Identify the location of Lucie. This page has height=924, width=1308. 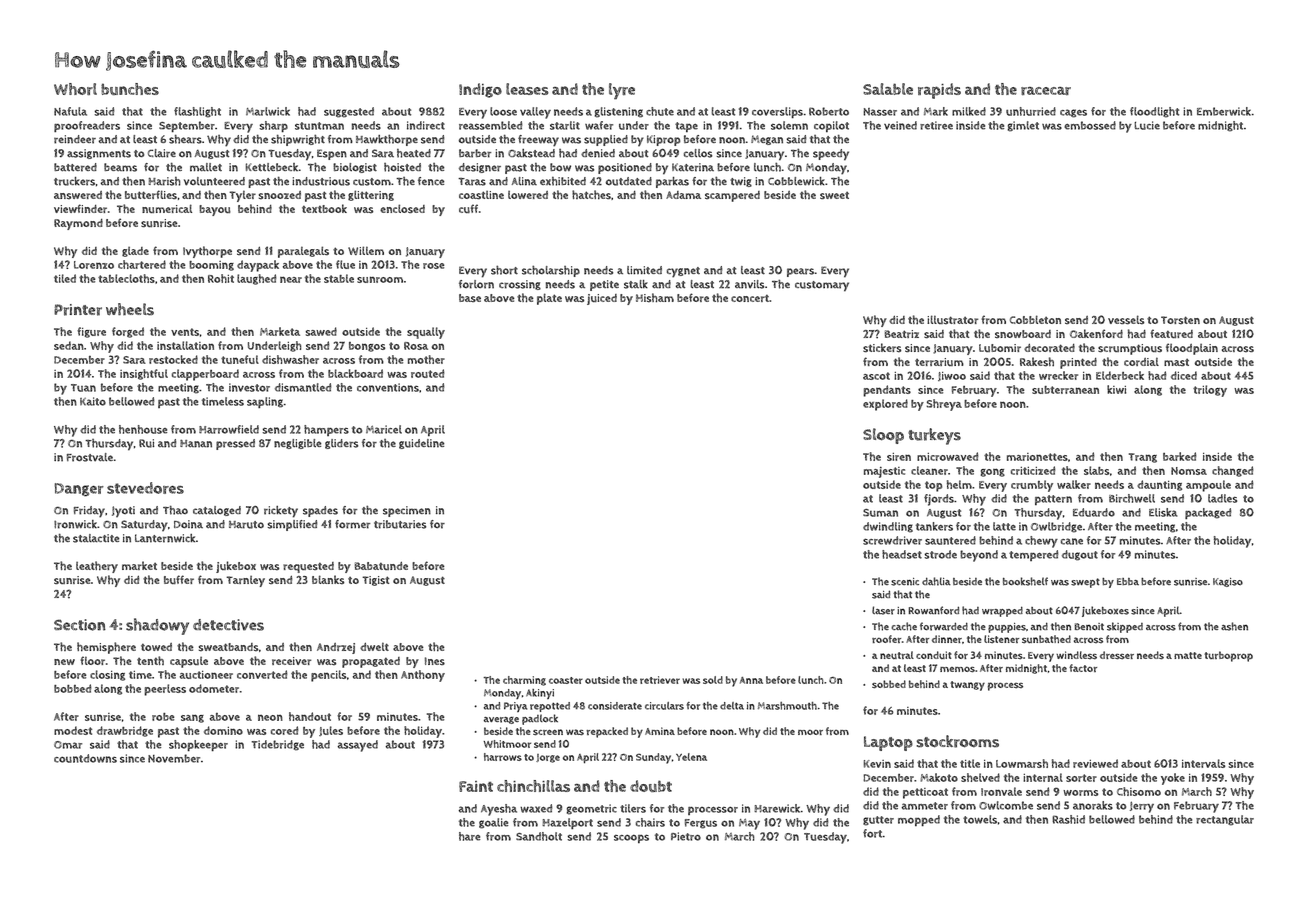
(1147, 125).
